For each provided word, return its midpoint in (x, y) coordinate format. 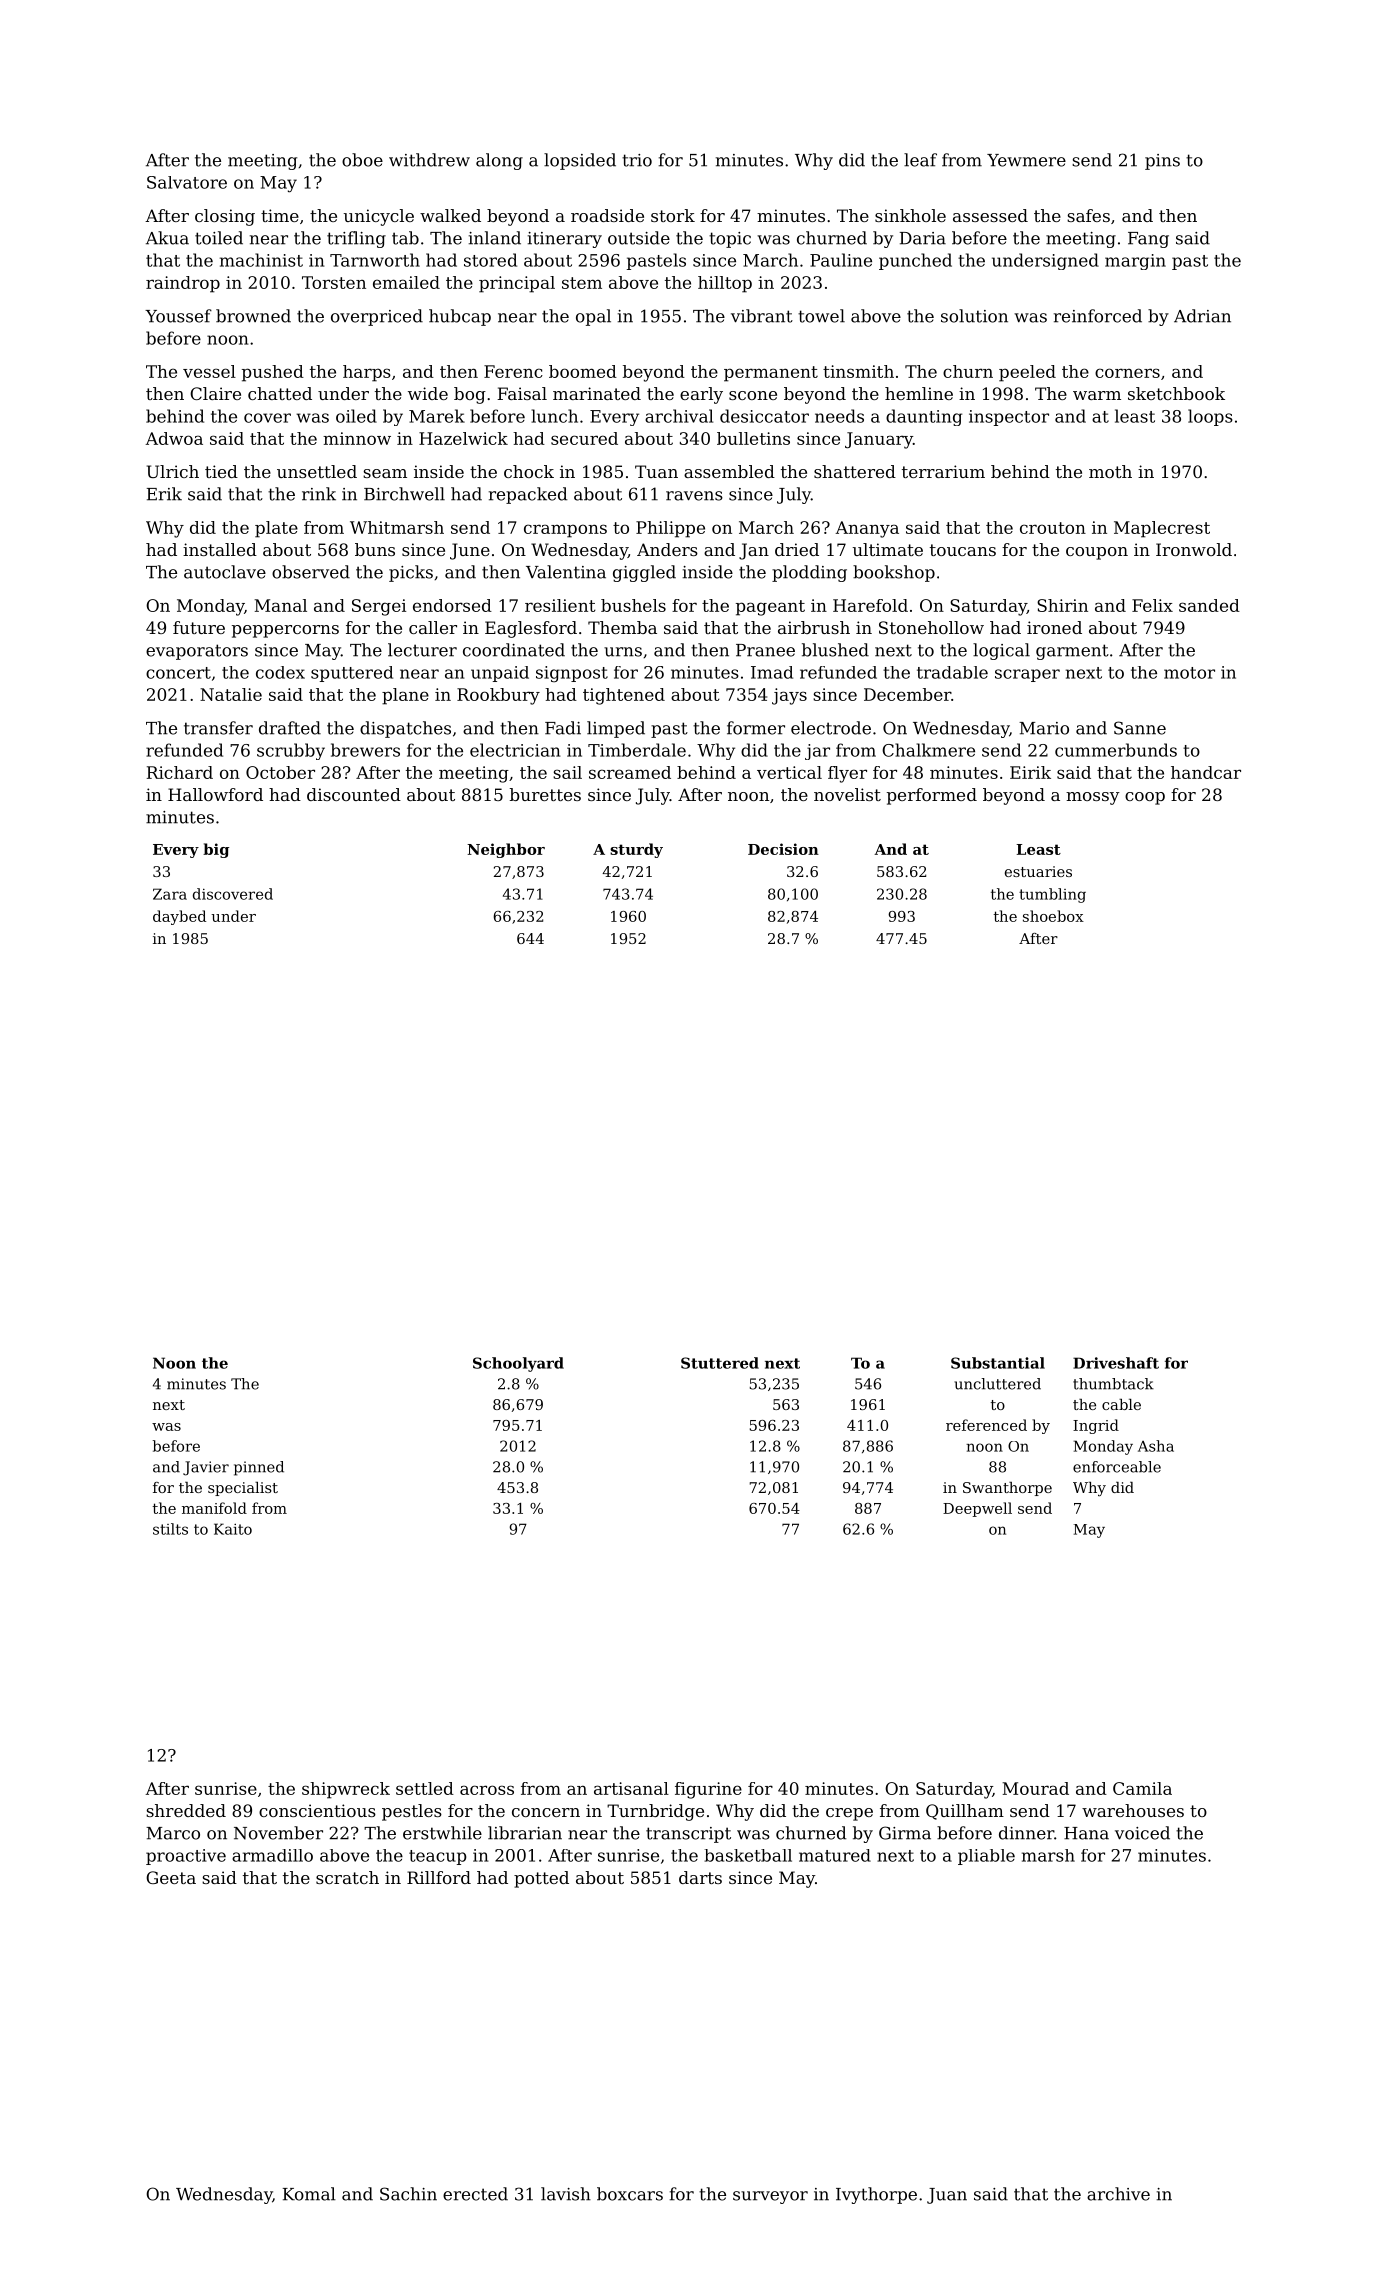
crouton (1053, 528)
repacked (528, 495)
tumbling (1052, 895)
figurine (708, 1790)
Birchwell (404, 494)
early (701, 395)
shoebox (1053, 916)
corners (1127, 373)
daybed (179, 917)
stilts (170, 1529)
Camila (1142, 1788)
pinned (259, 1468)
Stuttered (720, 1363)
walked (450, 215)
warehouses (1133, 1810)
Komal (309, 2194)
